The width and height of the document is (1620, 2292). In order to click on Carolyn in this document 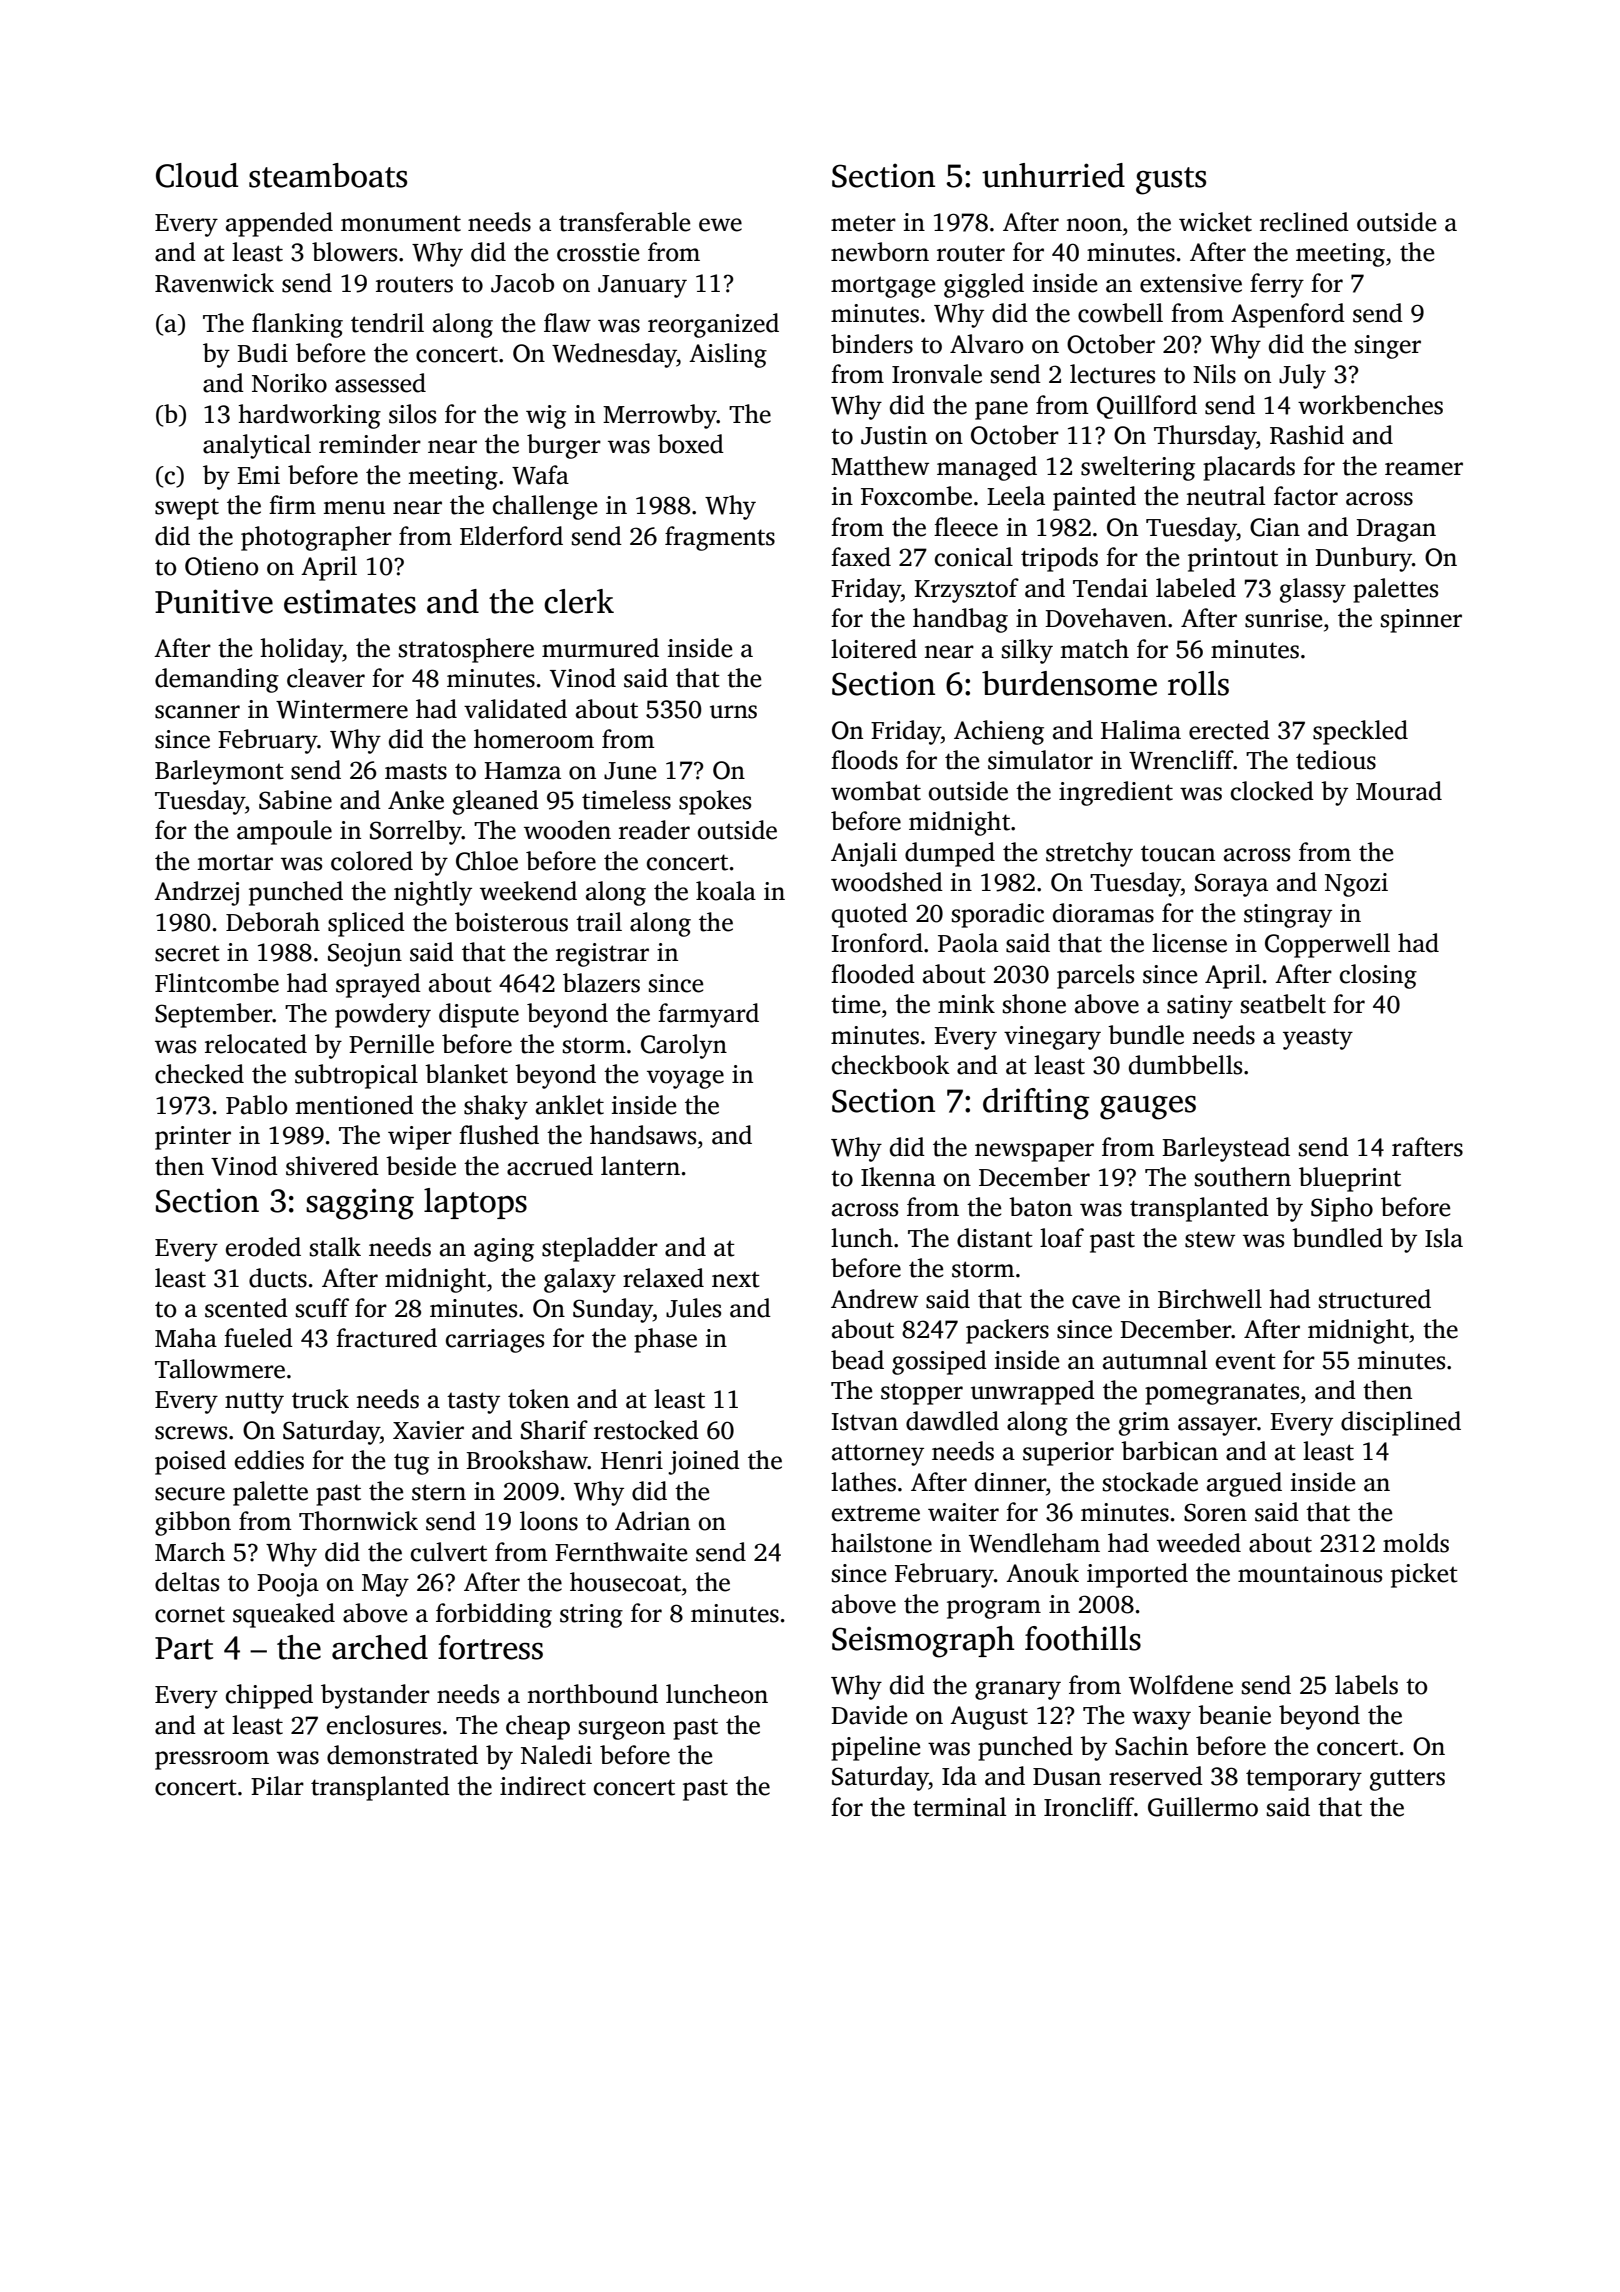, I will do `click(684, 1046)`.
